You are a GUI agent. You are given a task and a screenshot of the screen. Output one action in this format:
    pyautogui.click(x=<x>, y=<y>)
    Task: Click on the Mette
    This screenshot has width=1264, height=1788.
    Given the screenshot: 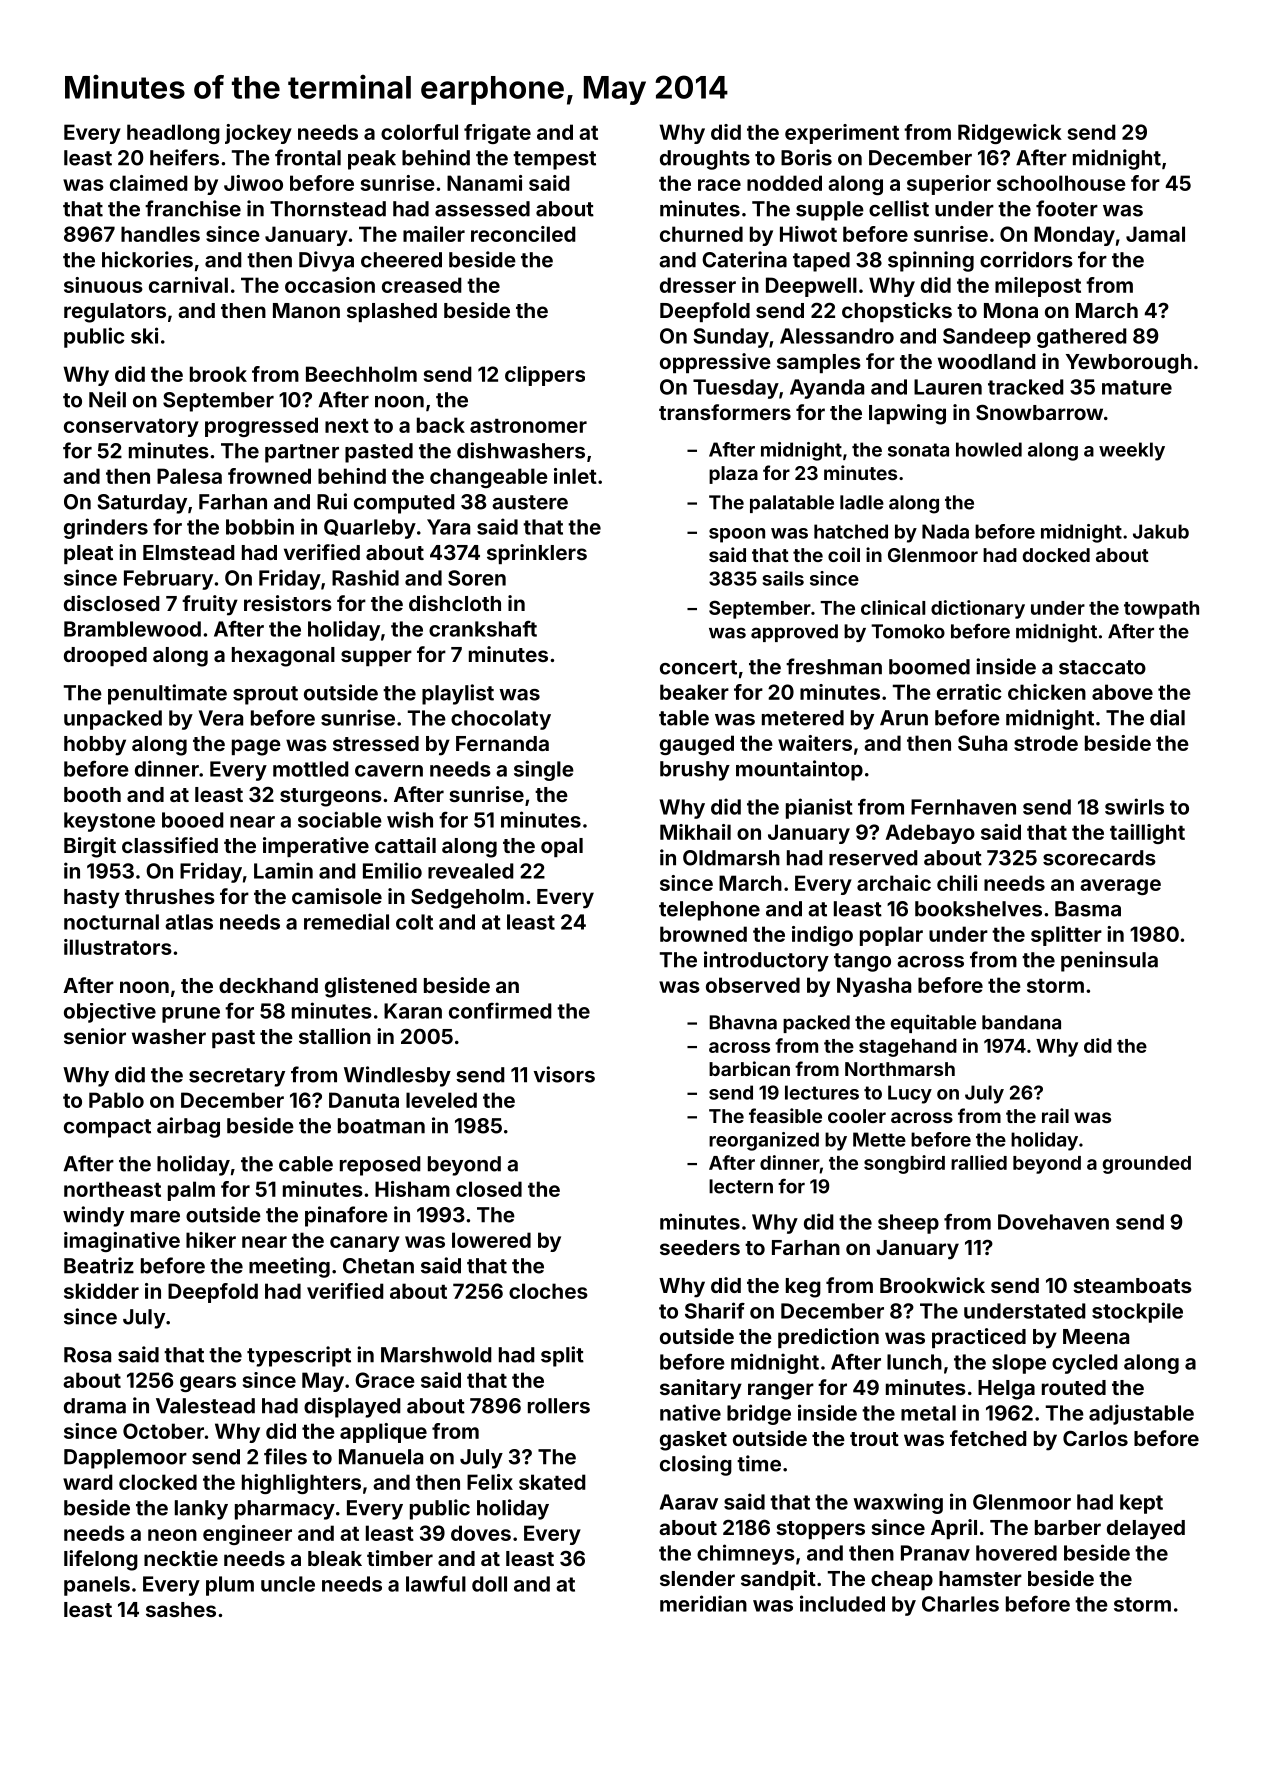 What is the action you would take?
    pyautogui.click(x=879, y=1139)
